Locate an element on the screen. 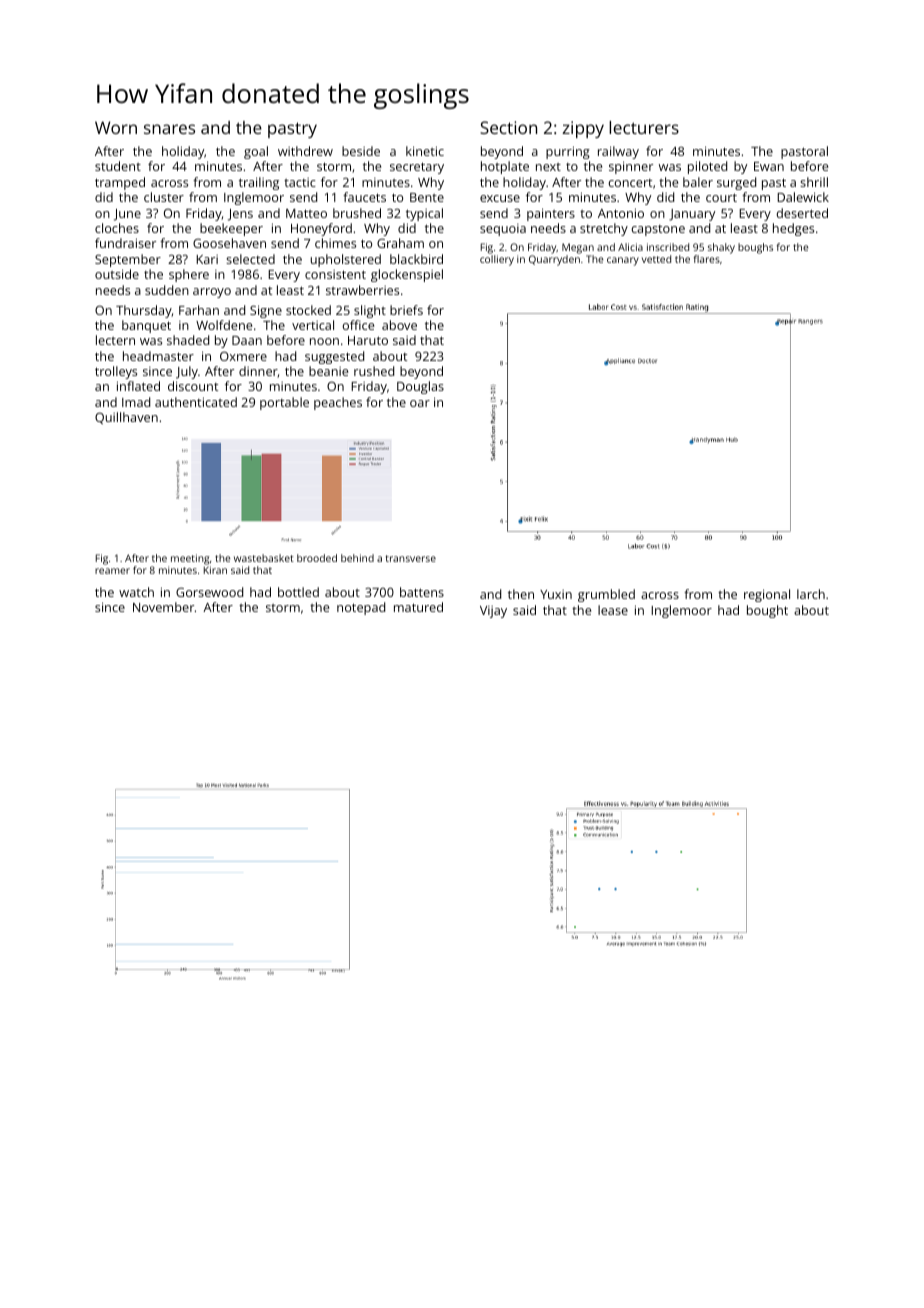  larch is located at coordinates (811, 594).
